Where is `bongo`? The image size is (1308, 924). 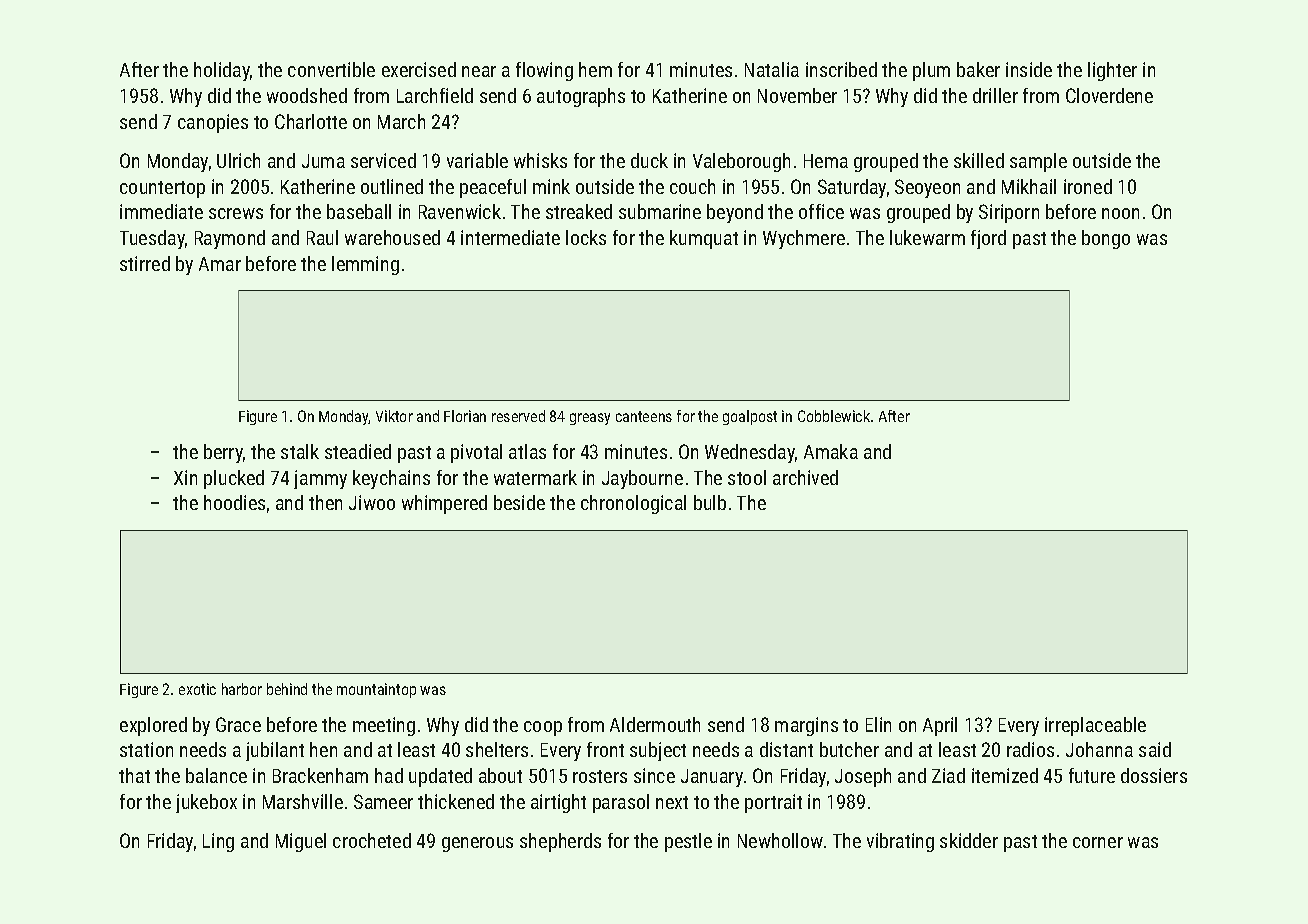
bongo is located at coordinates (1106, 239).
